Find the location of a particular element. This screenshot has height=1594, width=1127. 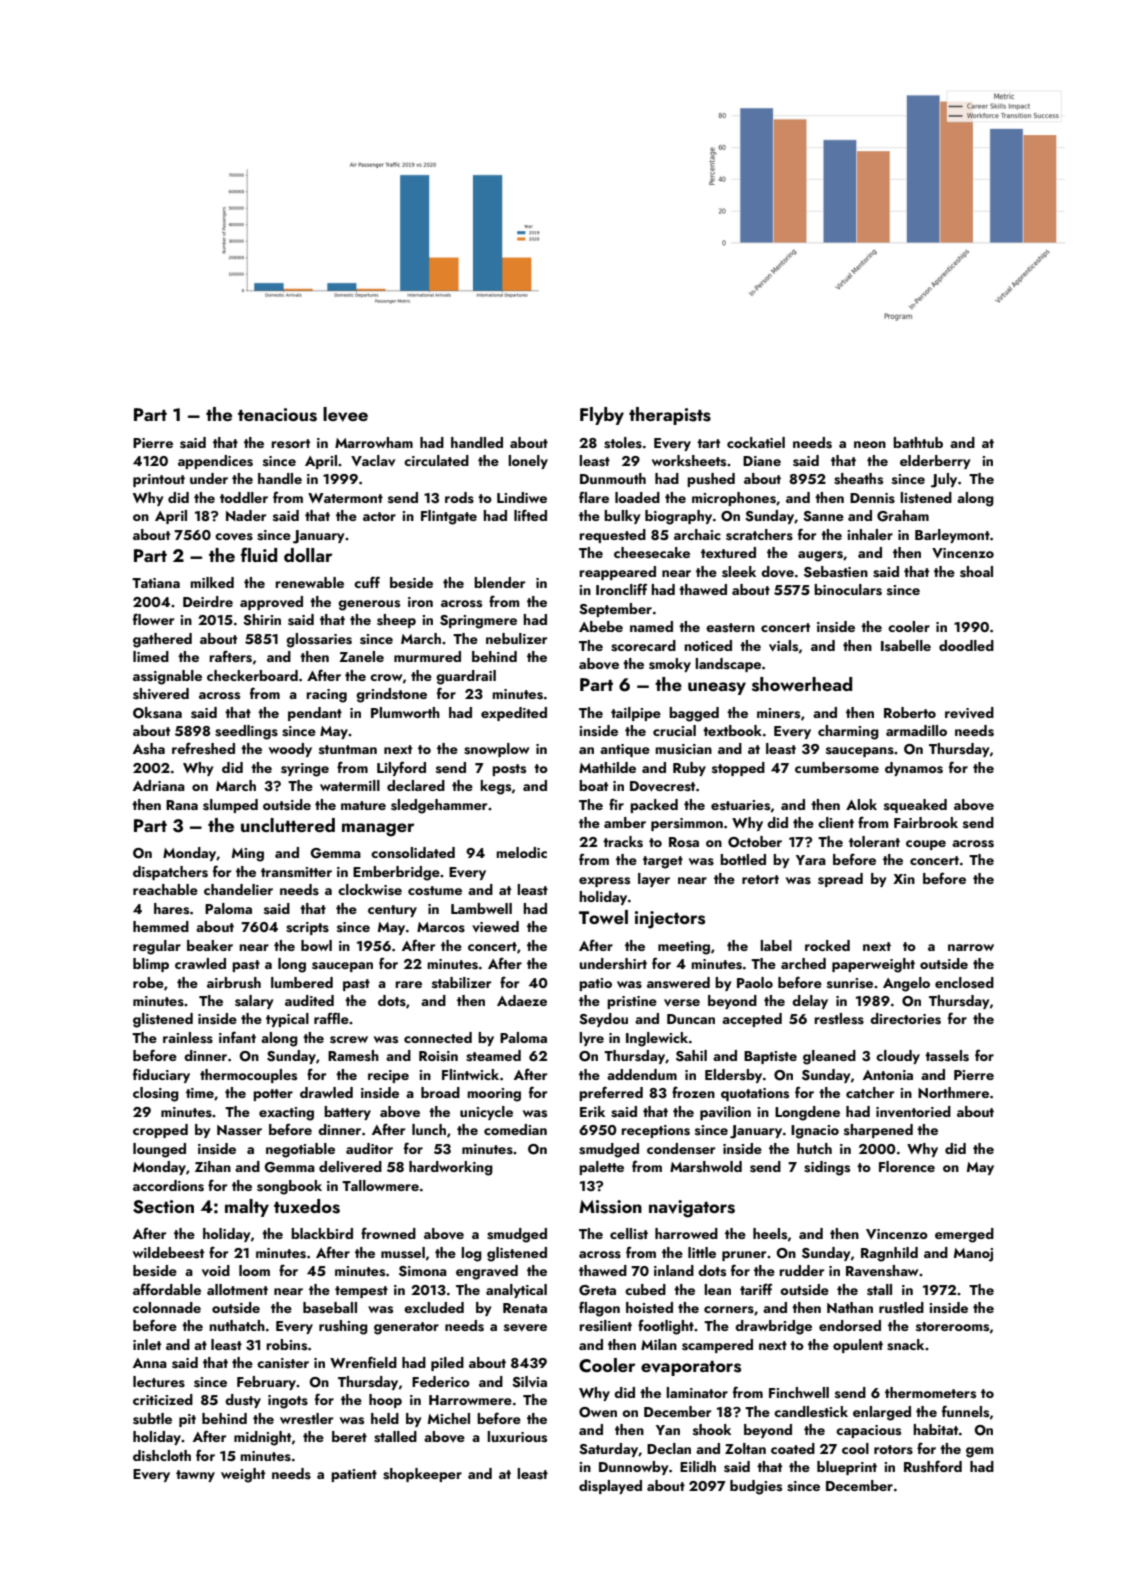

levee is located at coordinates (345, 414).
